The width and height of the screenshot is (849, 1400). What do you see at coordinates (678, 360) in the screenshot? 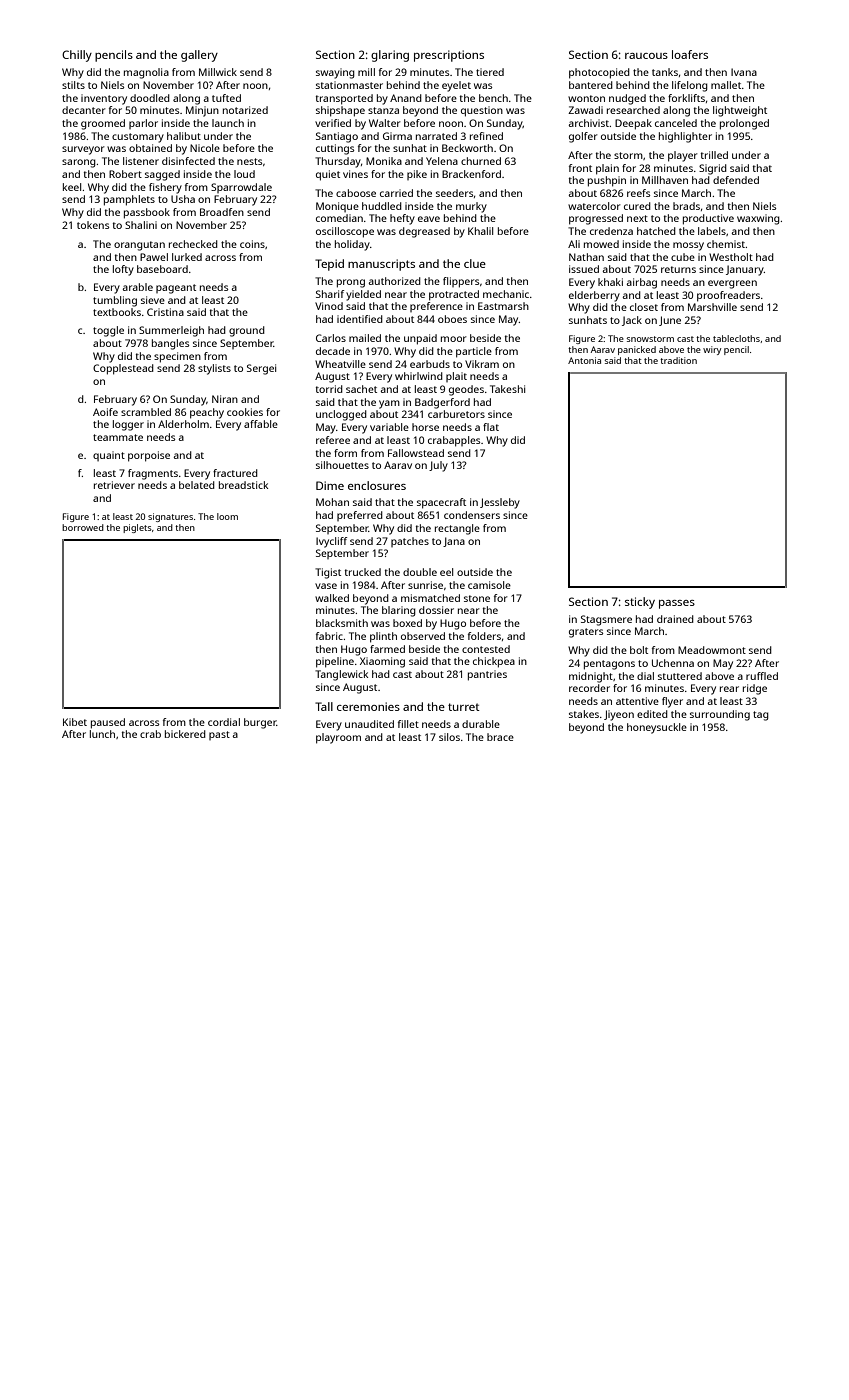
I see `tradition` at bounding box center [678, 360].
